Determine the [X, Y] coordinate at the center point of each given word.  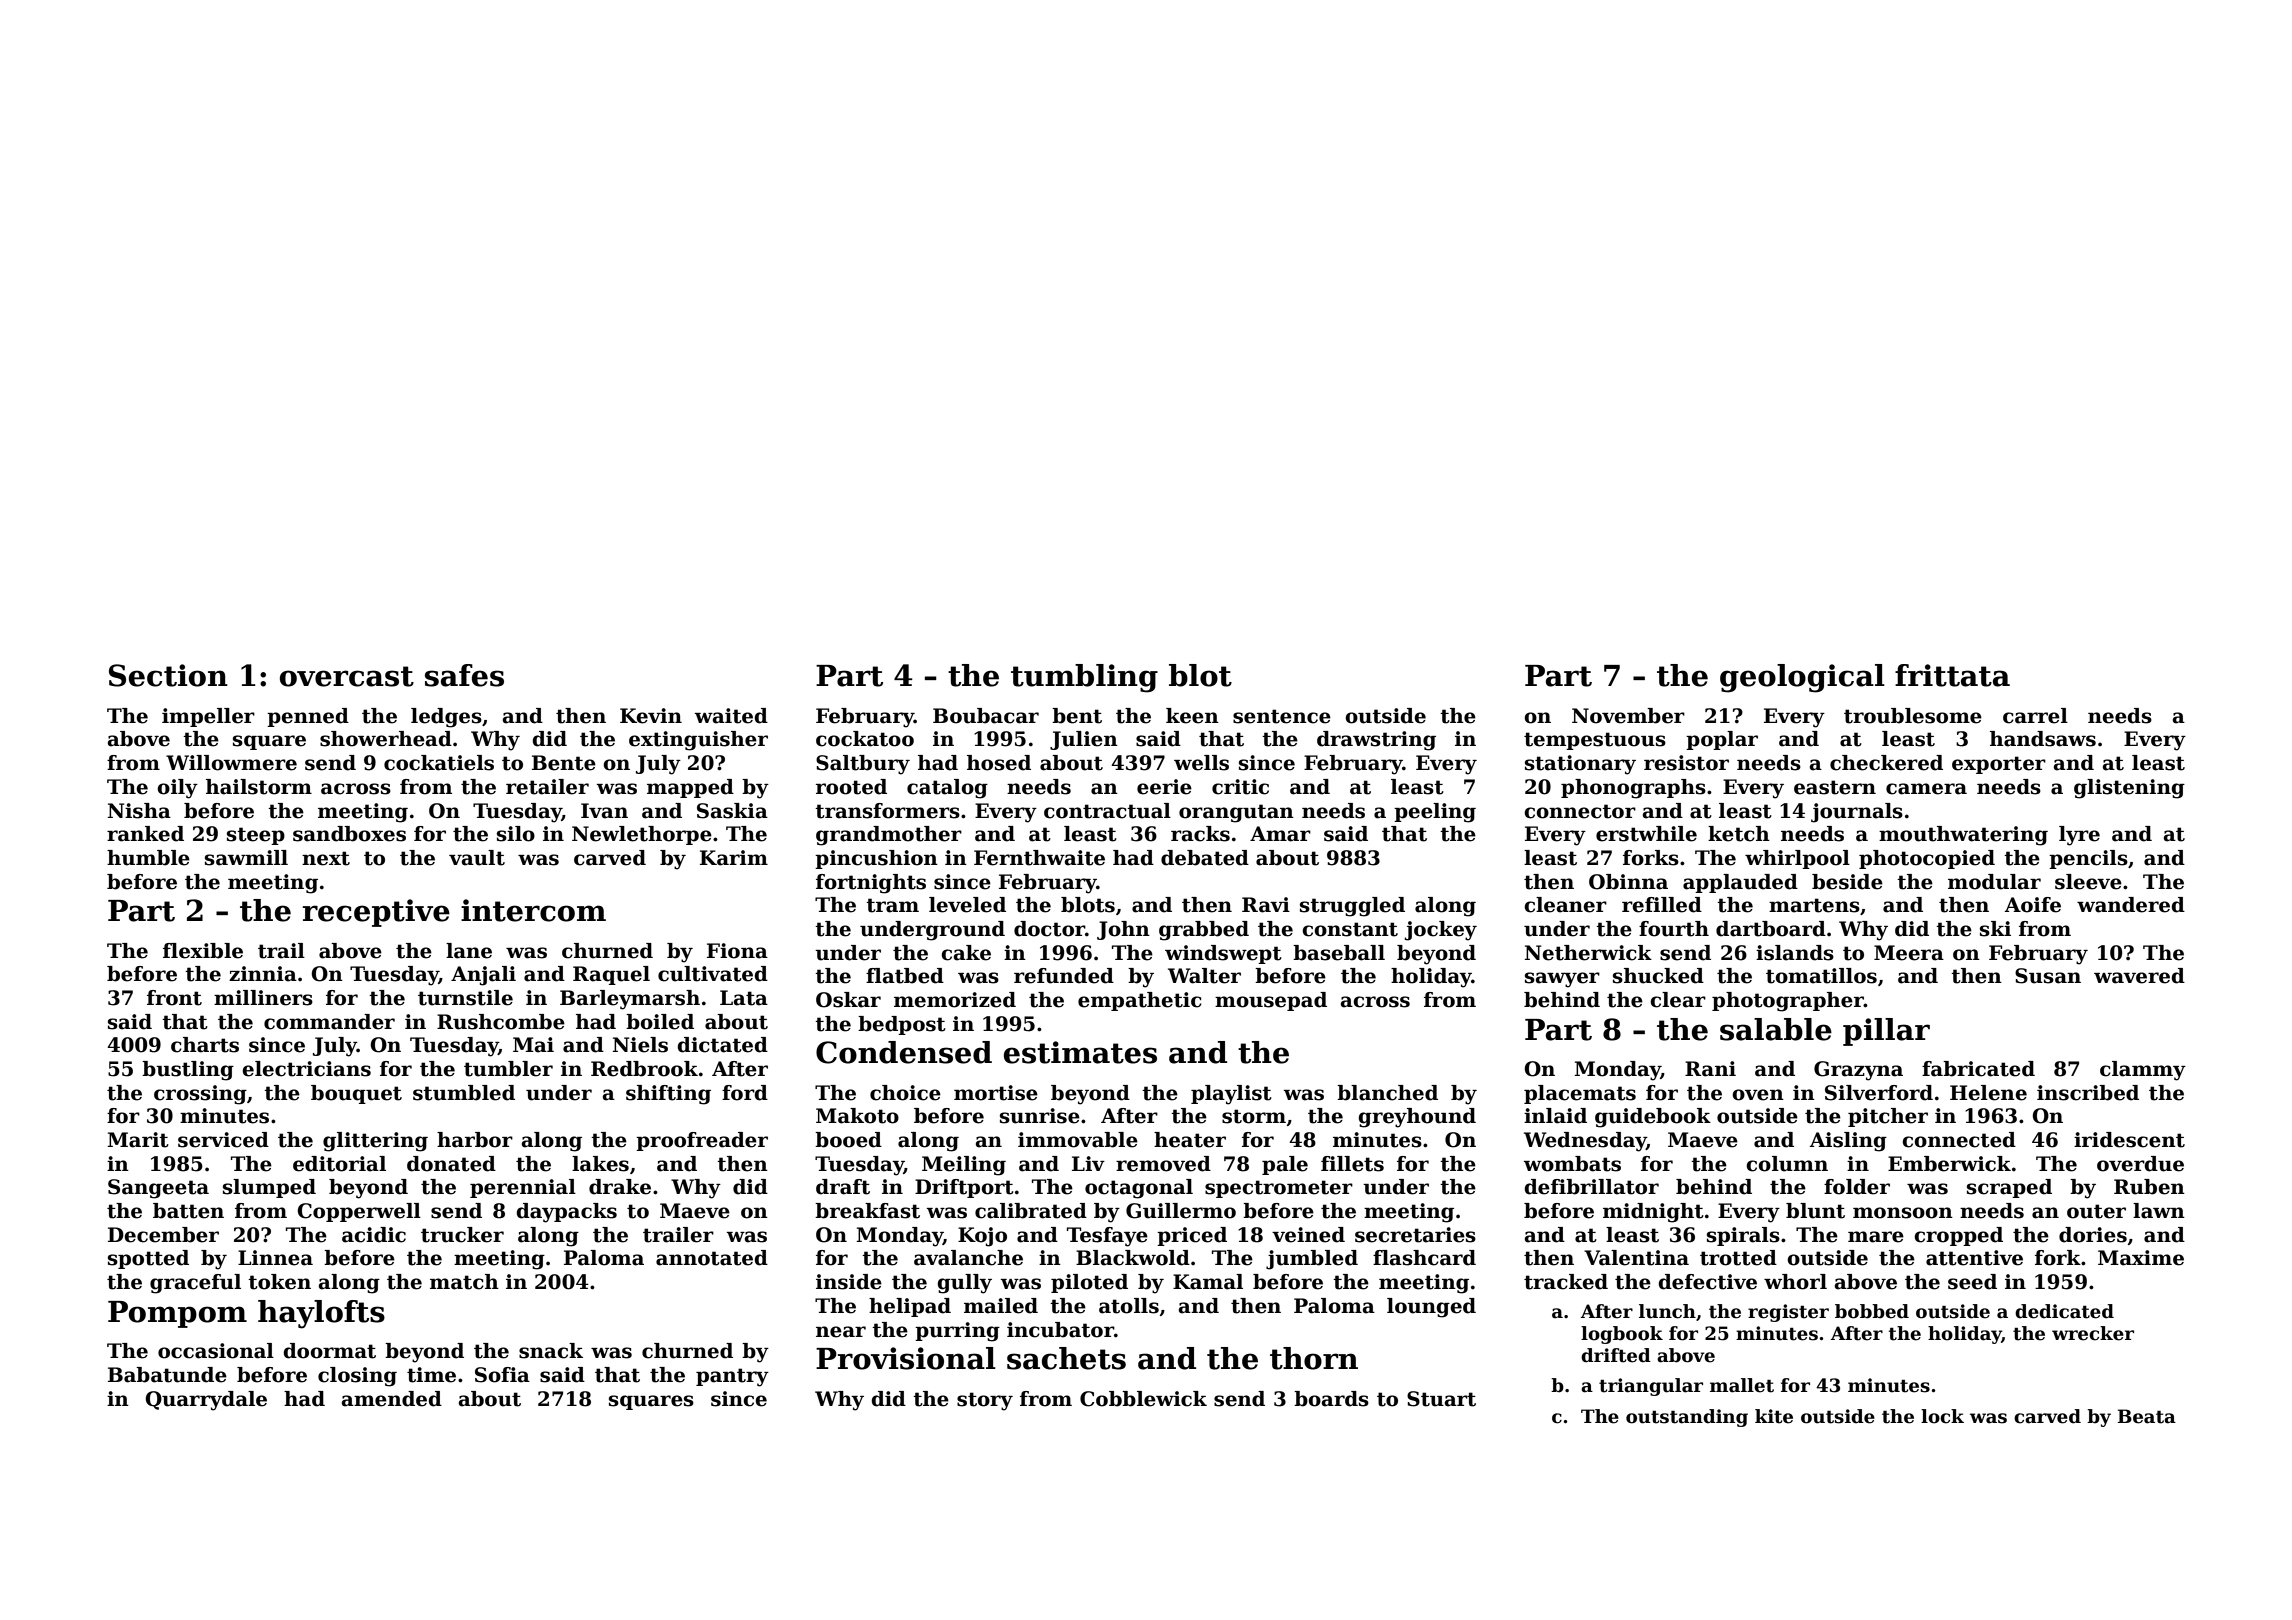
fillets [1352, 1164]
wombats [1572, 1164]
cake [966, 953]
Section [168, 675]
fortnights [871, 884]
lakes [600, 1164]
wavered [2139, 976]
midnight [1653, 1213]
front [174, 998]
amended [392, 1399]
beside [1847, 882]
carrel [2035, 716]
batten [188, 1211]
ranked [145, 834]
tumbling [1084, 678]
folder [1857, 1187]
